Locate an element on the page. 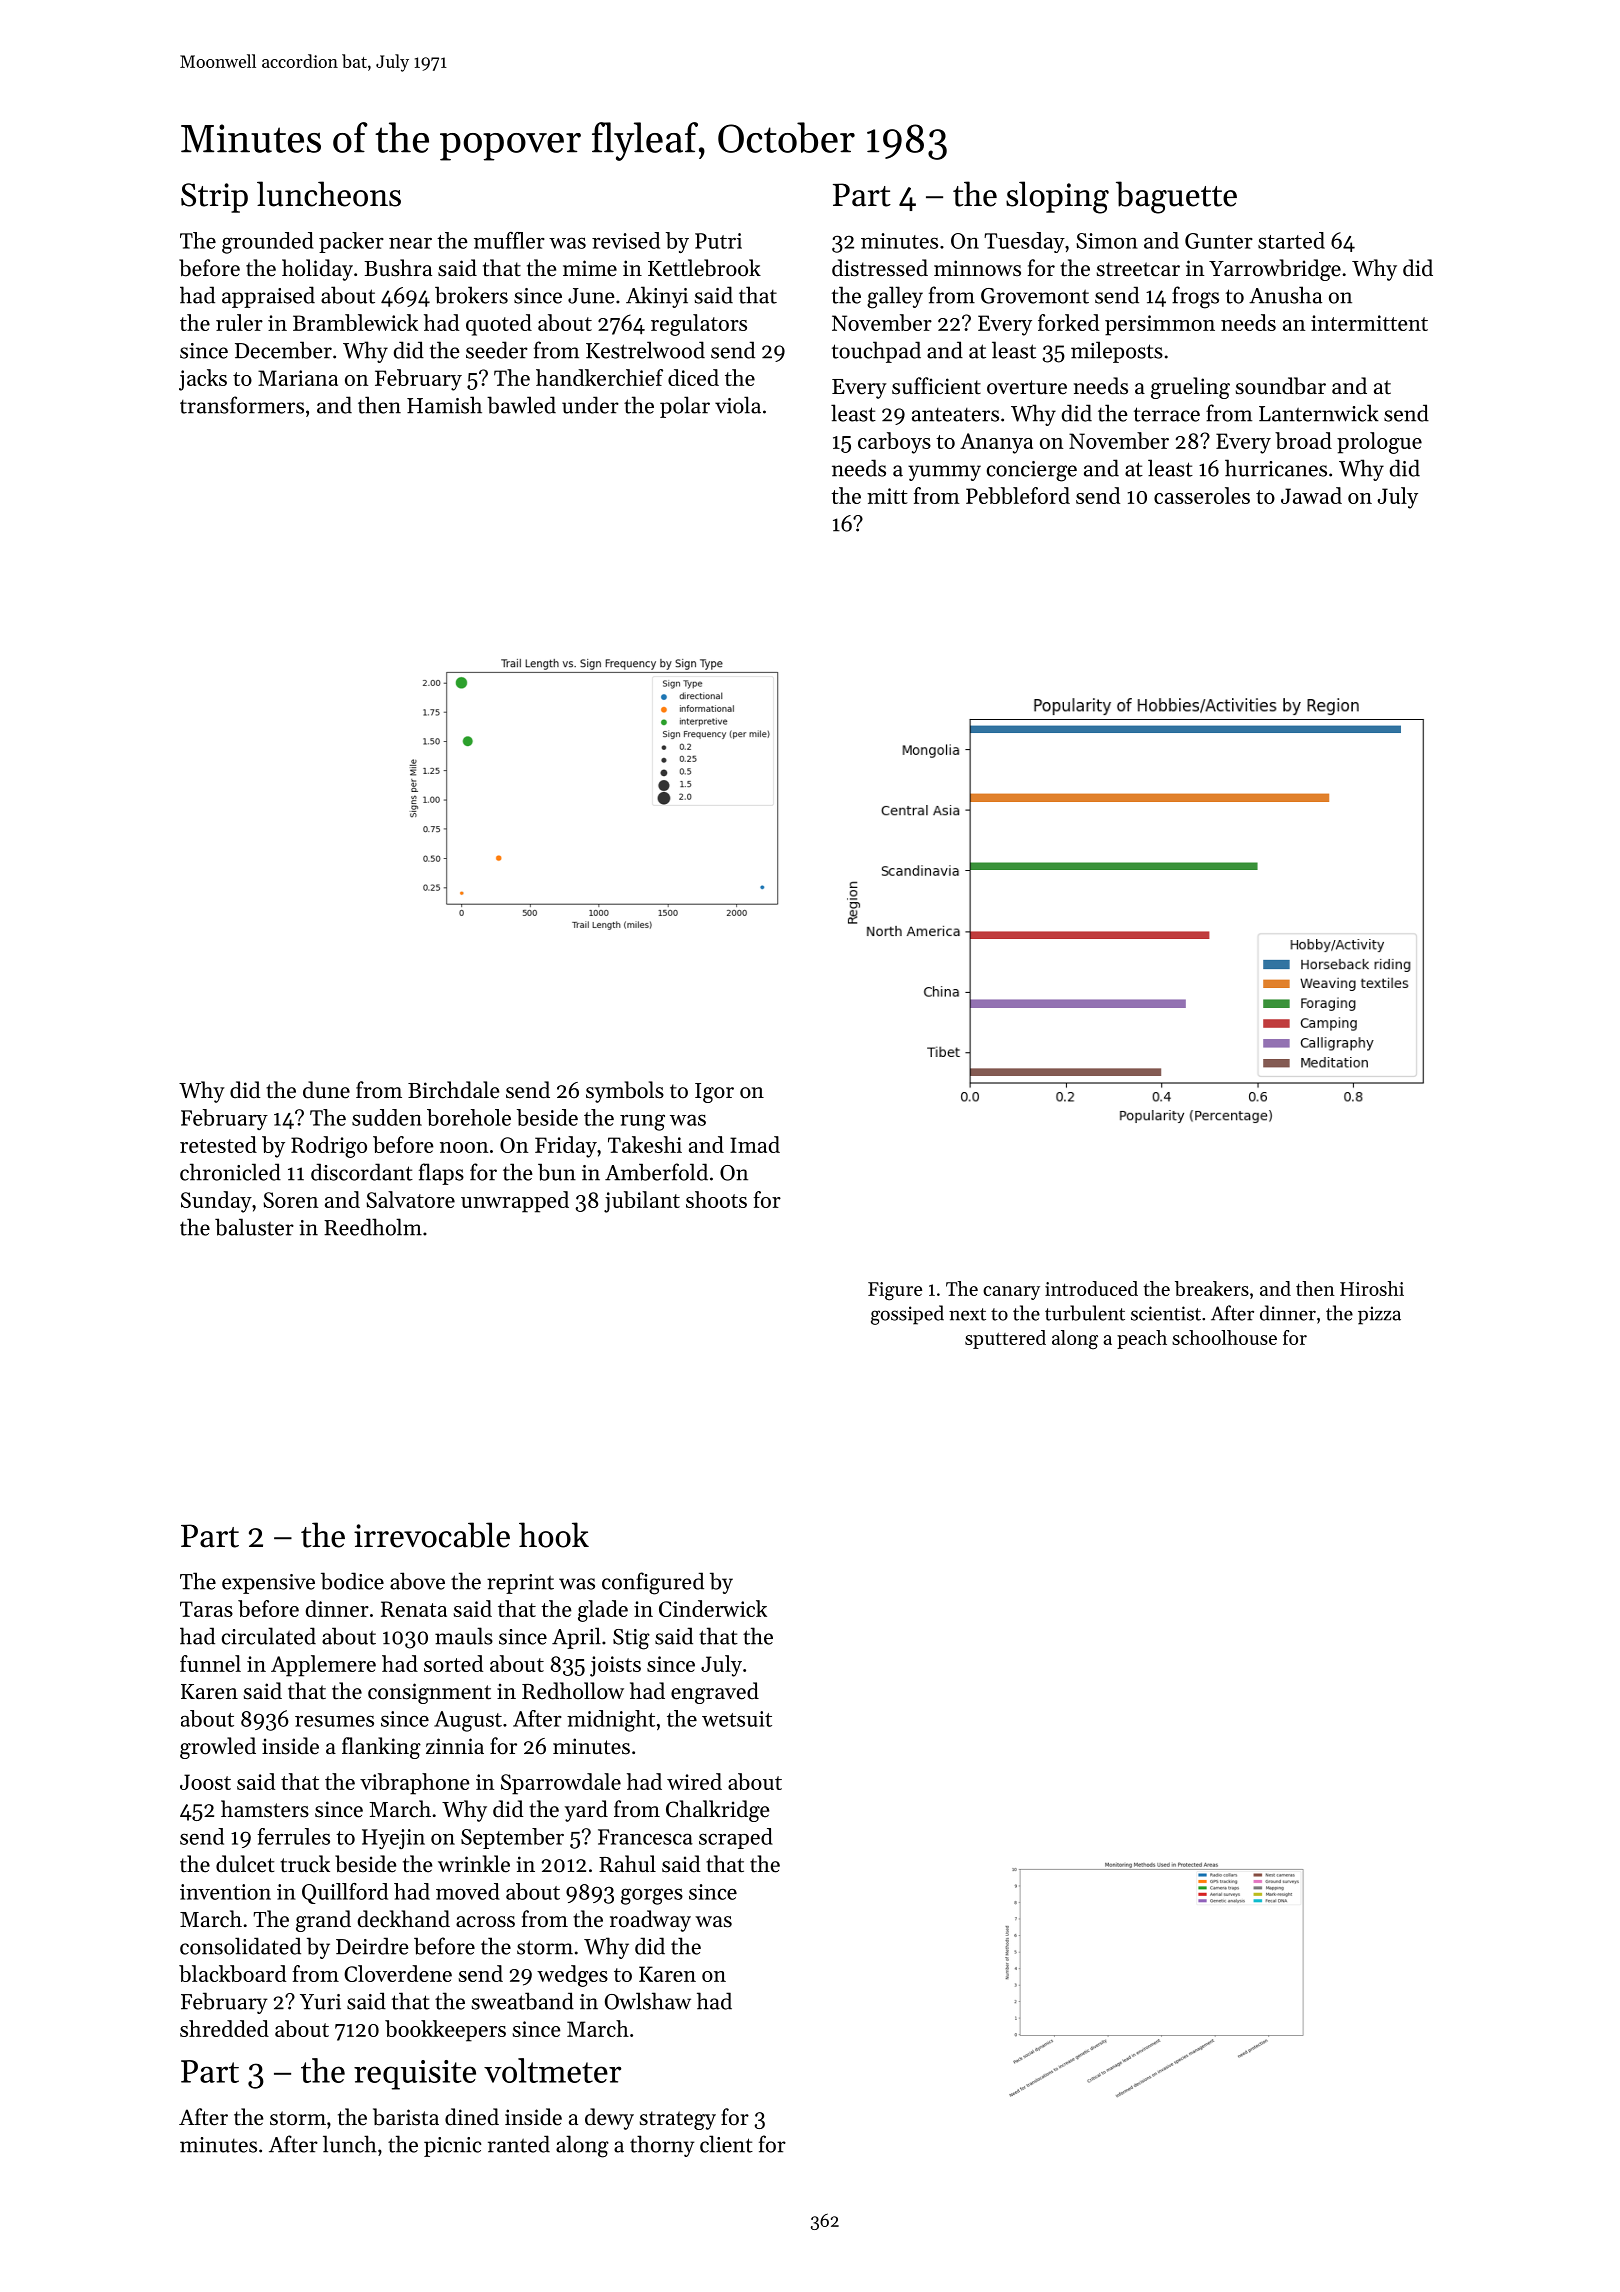 This image has height=2292, width=1620. appraised is located at coordinates (268, 297).
